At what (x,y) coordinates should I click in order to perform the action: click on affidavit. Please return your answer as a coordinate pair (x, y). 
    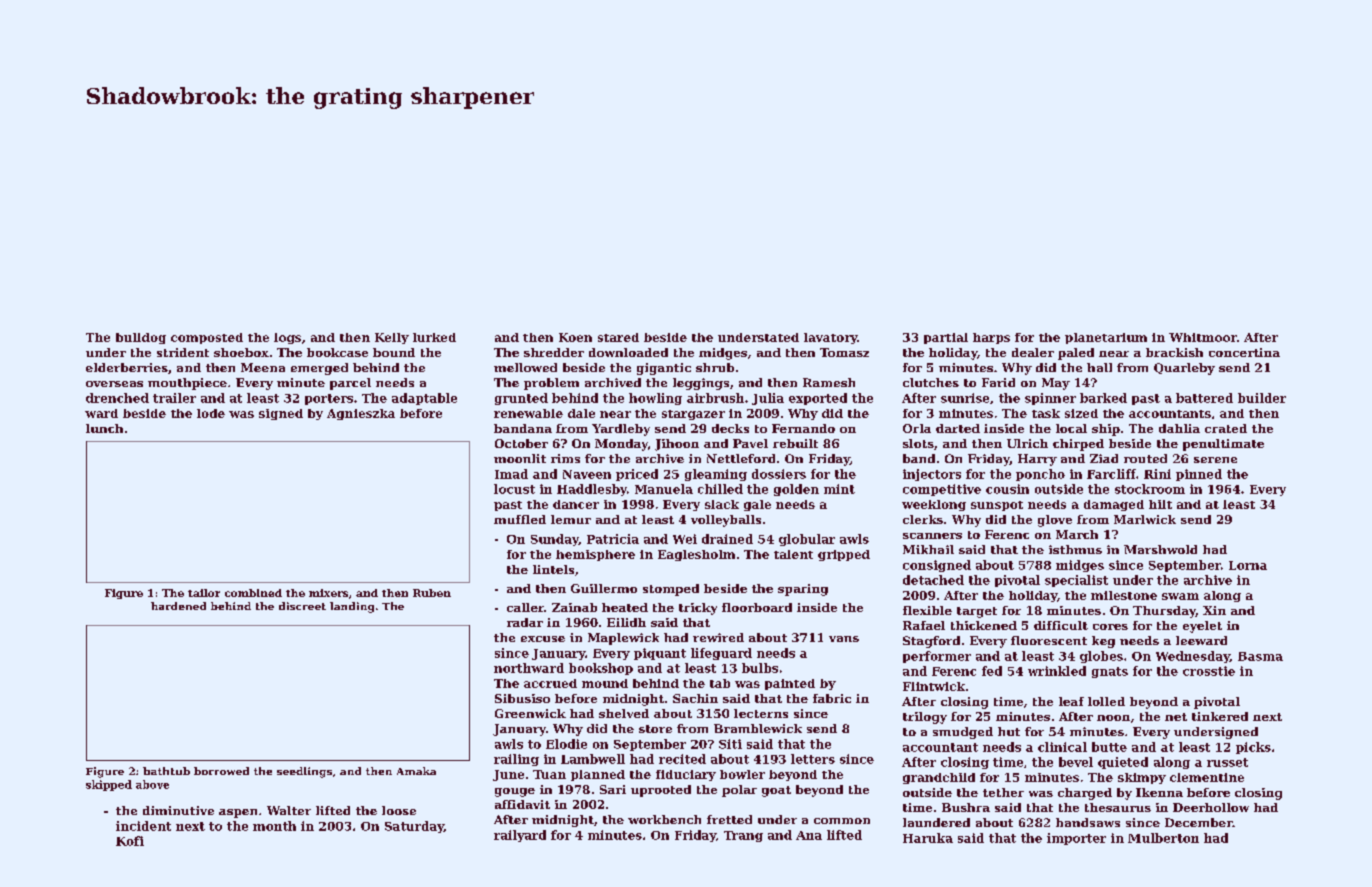
    Looking at the image, I should click on (522, 804).
